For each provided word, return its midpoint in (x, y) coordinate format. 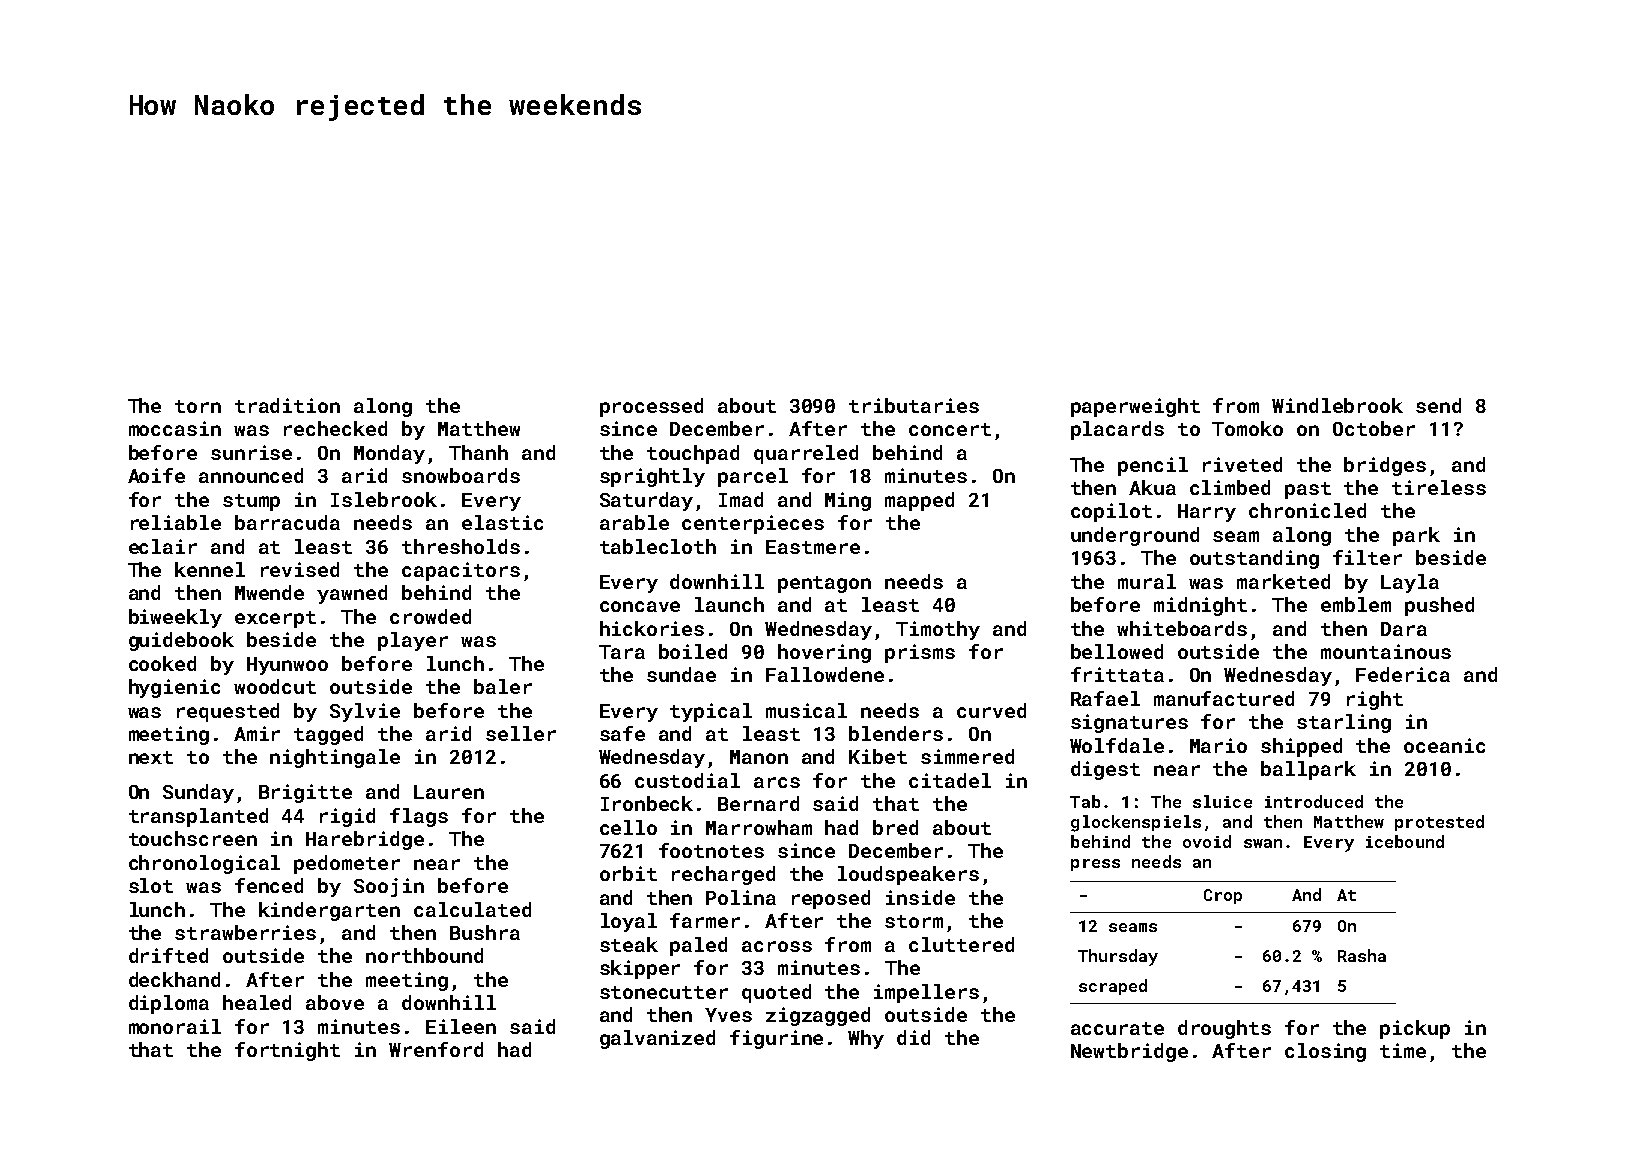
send (1438, 405)
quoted (776, 993)
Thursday (1118, 957)
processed (651, 407)
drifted (168, 955)
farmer (705, 920)
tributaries (914, 405)
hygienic (174, 688)
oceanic (1444, 745)
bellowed (1117, 651)
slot (151, 885)
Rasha (1362, 955)
